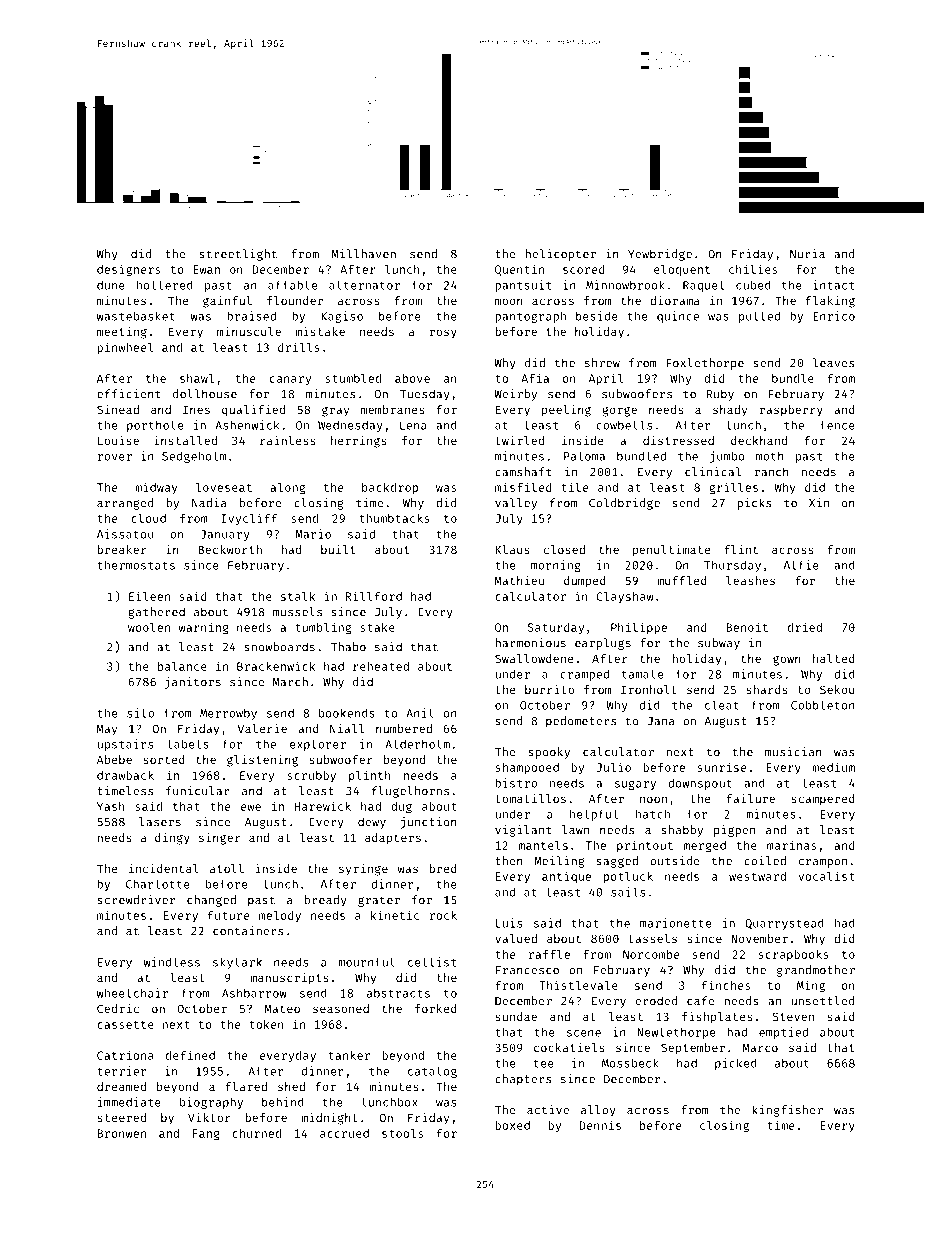 The image size is (952, 1233). Describe the element at coordinates (394, 518) in the document. I see `thumbtacks` at that location.
